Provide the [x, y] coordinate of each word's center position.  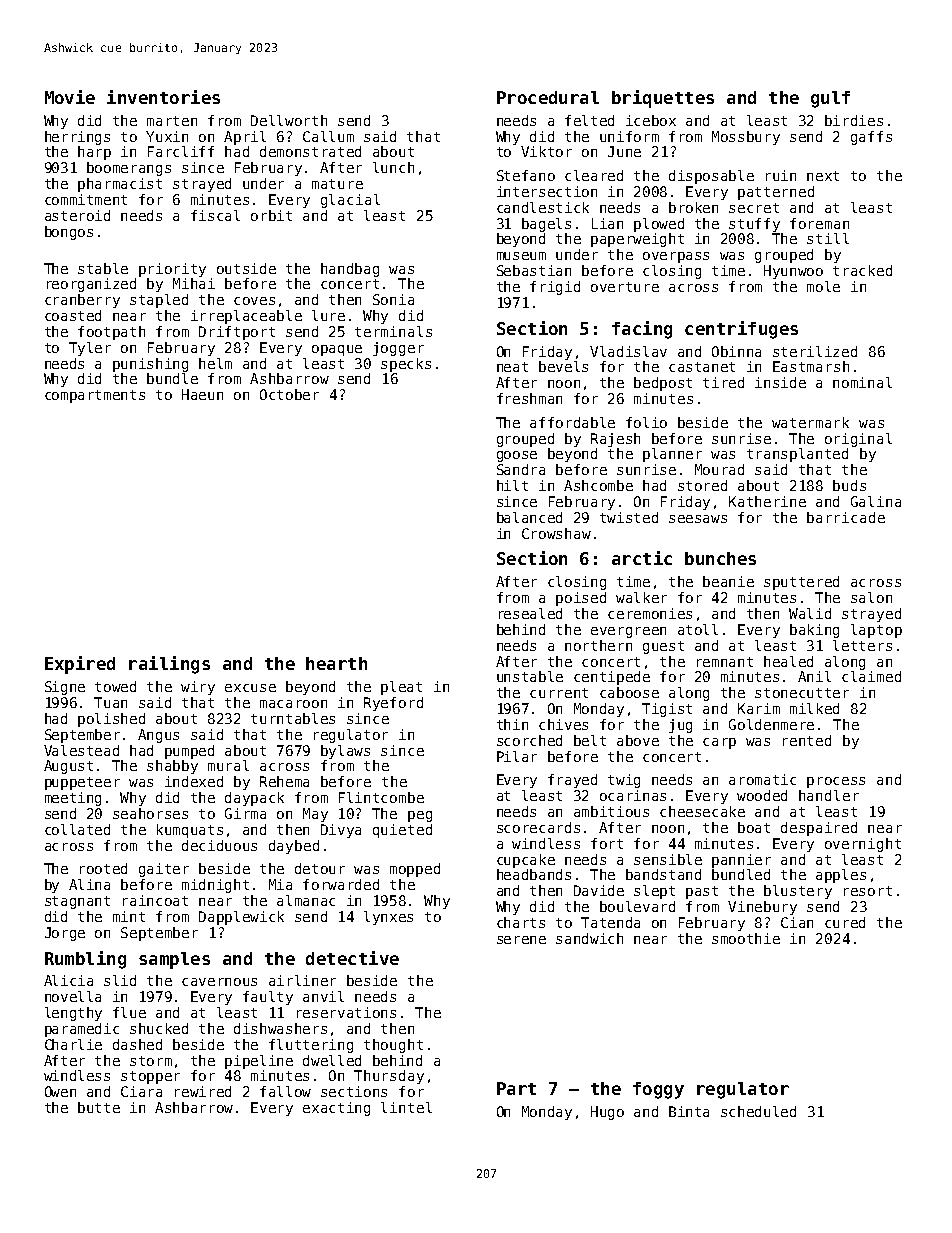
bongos [69, 233]
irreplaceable [246, 317]
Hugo [607, 1113]
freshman [529, 398]
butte [99, 1107]
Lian [607, 223]
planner [672, 455]
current [559, 693]
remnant [725, 662]
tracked [862, 270]
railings [169, 665]
